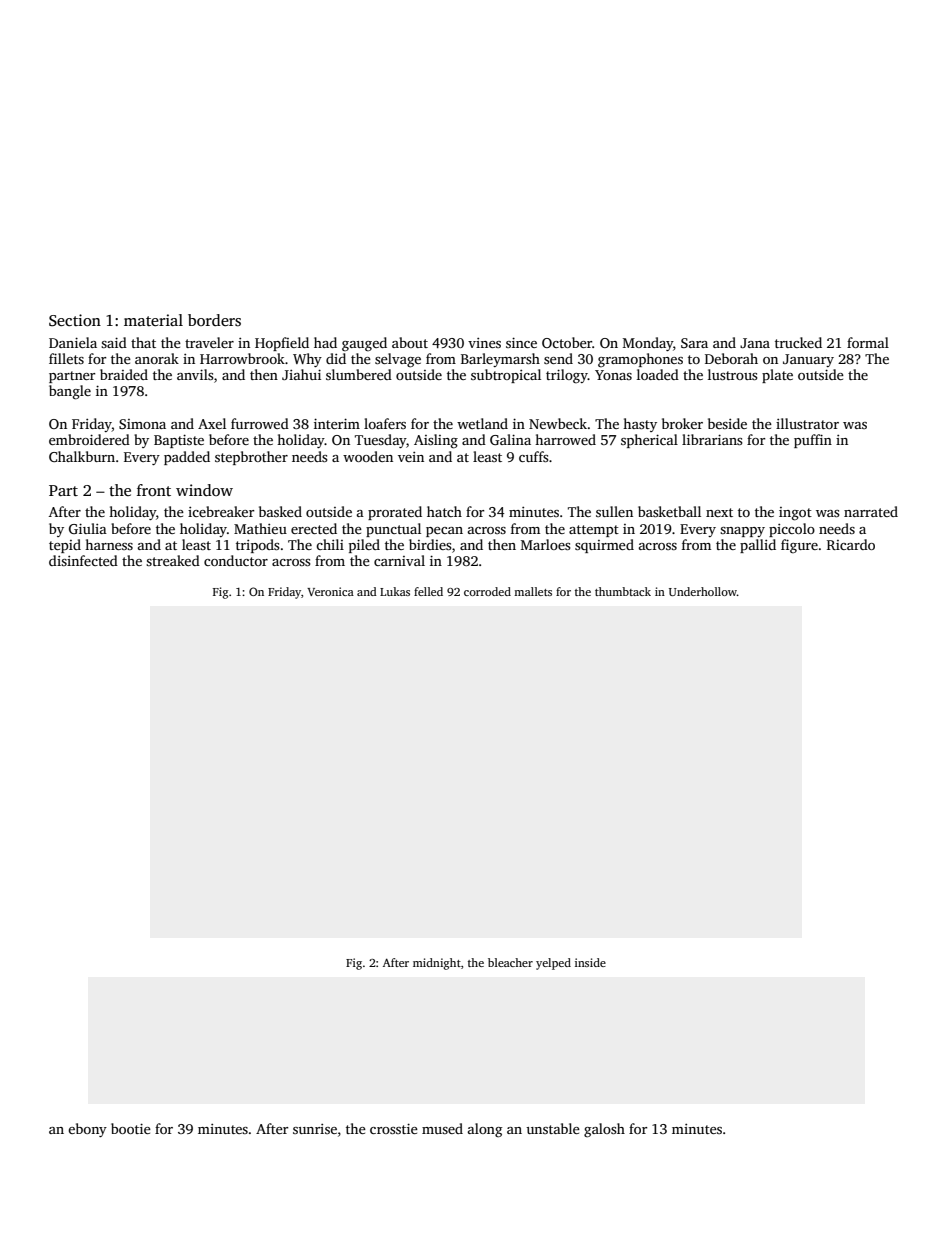 This image has height=1233, width=952. What do you see at coordinates (534, 456) in the image?
I see `cuffs` at bounding box center [534, 456].
